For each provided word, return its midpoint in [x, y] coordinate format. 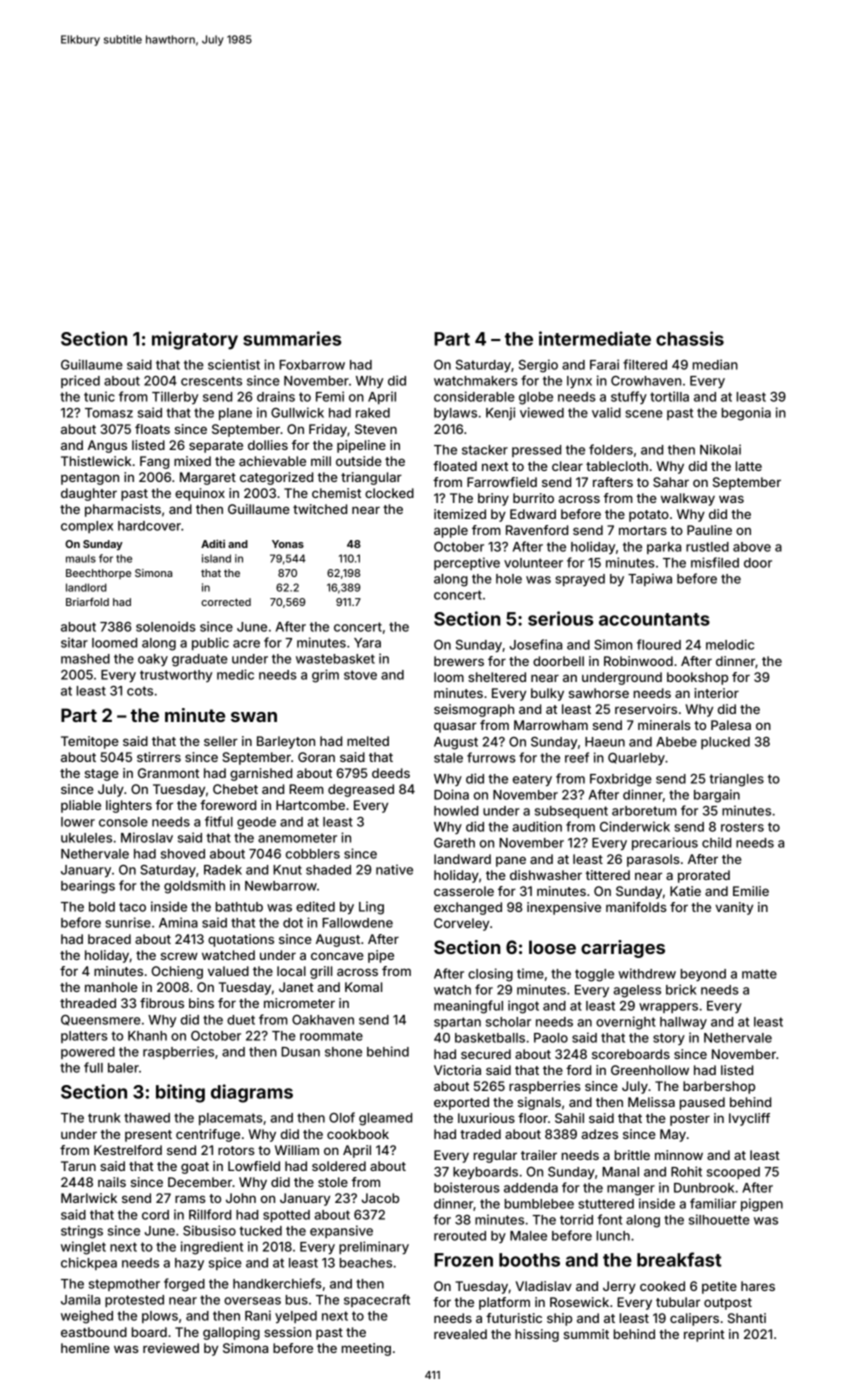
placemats [231, 1119]
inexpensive [564, 908]
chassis [690, 338]
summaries [292, 338]
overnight [626, 1023]
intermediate [595, 338]
